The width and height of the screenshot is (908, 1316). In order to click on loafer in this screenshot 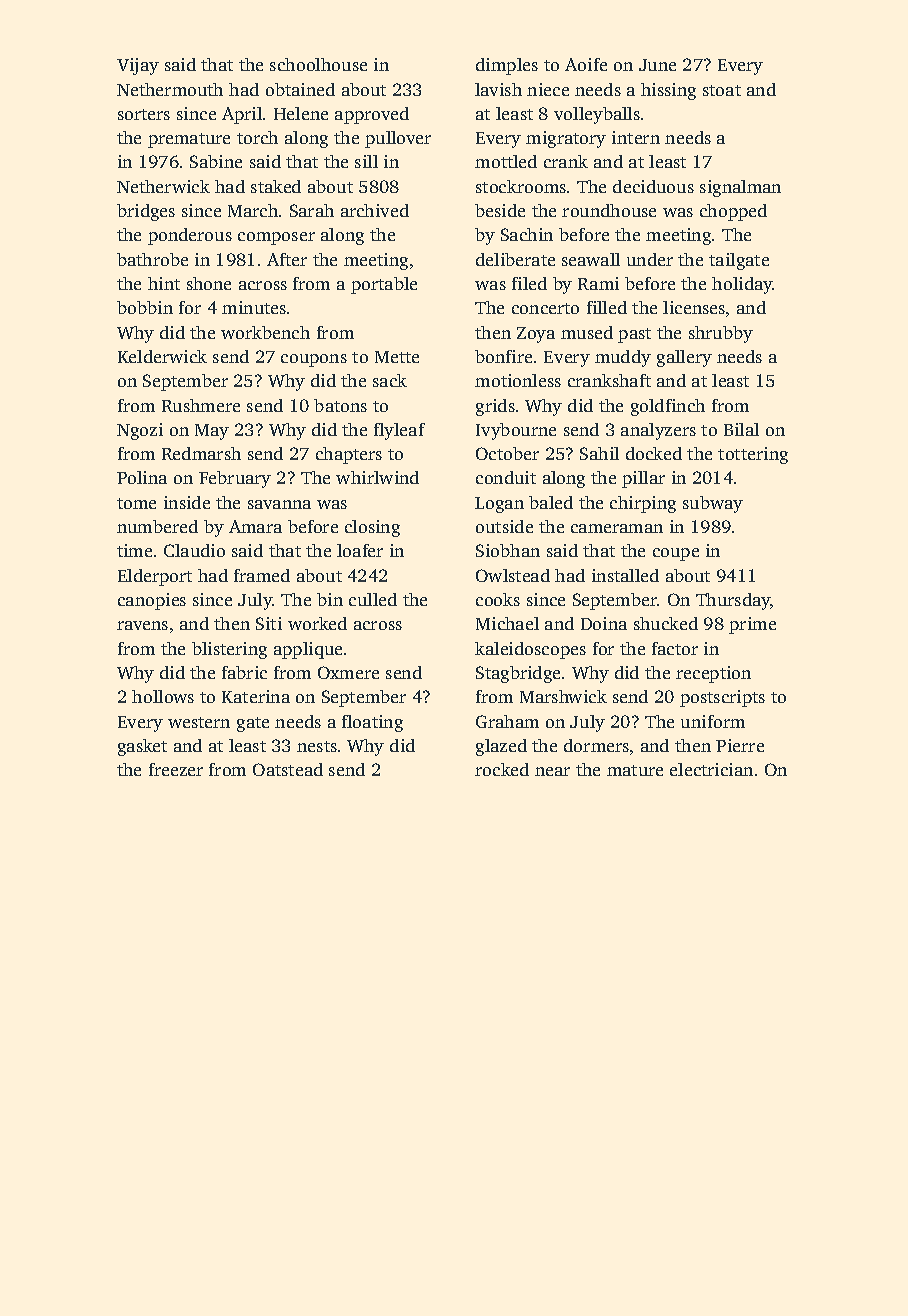, I will do `click(360, 550)`.
